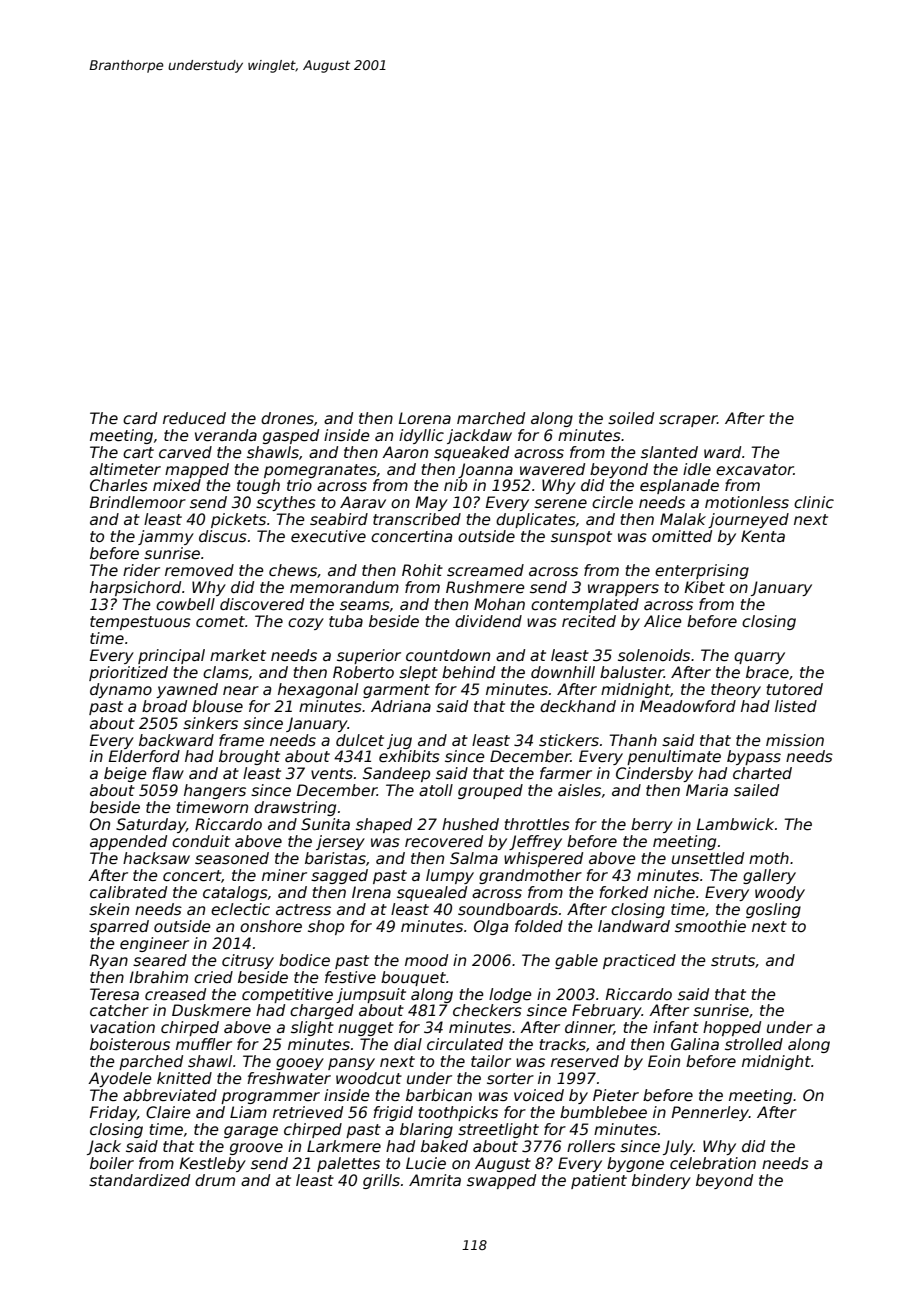  What do you see at coordinates (616, 1095) in the screenshot?
I see `Pieter` at bounding box center [616, 1095].
